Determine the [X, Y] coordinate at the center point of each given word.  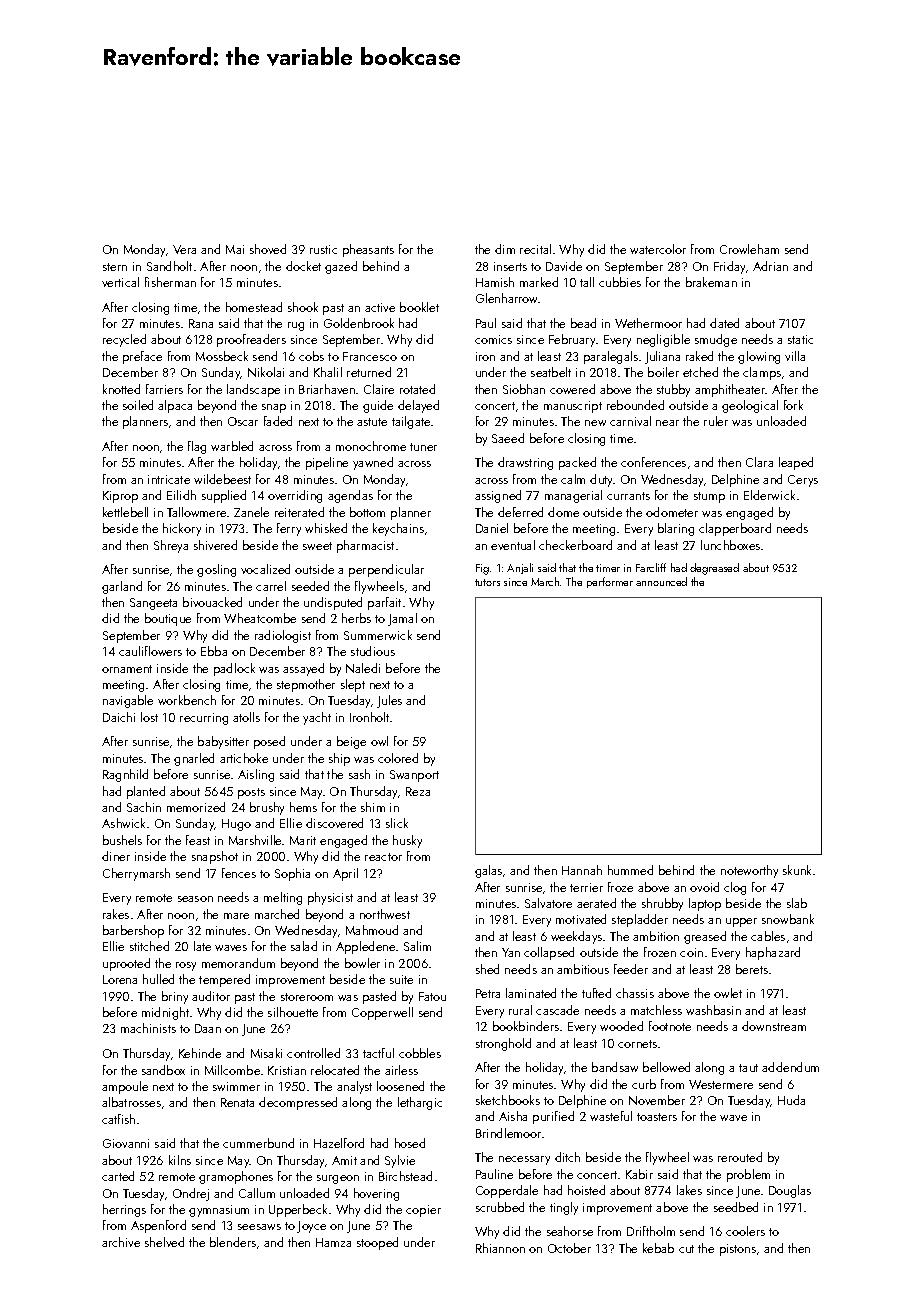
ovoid [704, 887]
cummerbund [258, 1143]
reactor [383, 857]
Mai [235, 249]
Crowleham [749, 249]
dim [505, 249]
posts [251, 793]
